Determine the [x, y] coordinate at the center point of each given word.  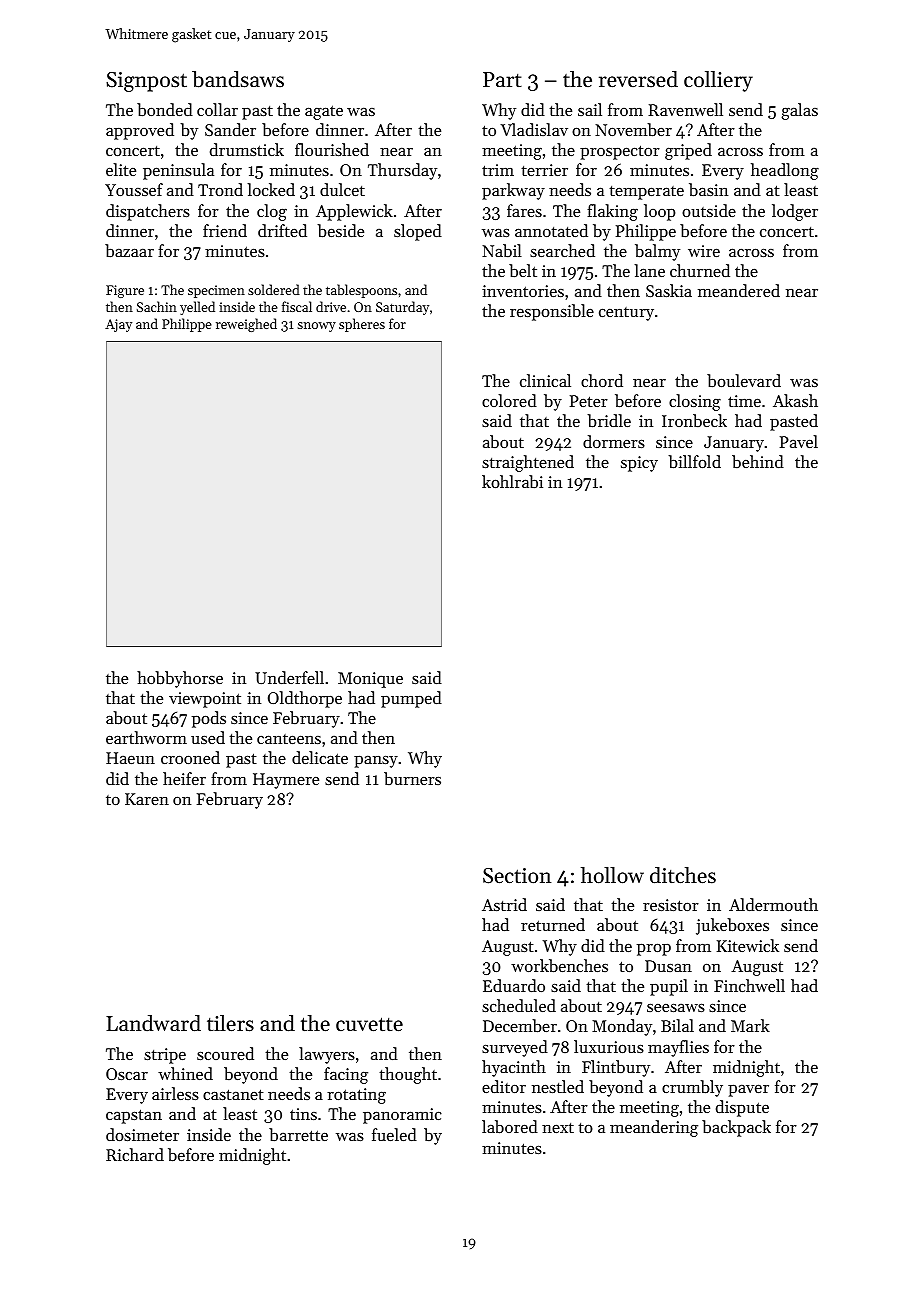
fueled [394, 1134]
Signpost [146, 82]
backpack [736, 1128]
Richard [135, 1154]
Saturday [402, 308]
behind [758, 461]
